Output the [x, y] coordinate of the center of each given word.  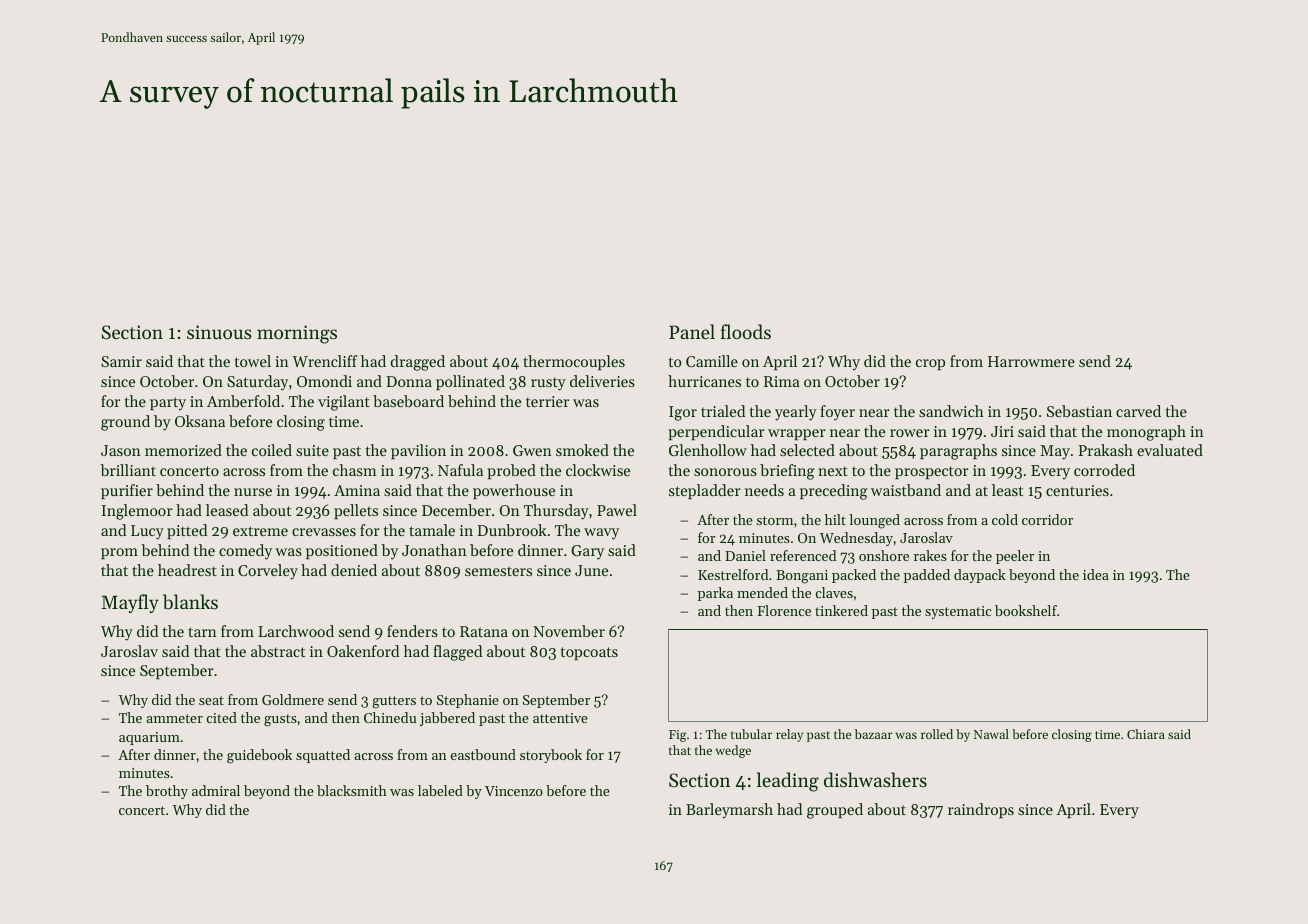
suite [312, 450]
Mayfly [130, 603]
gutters [394, 702]
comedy [245, 552]
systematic [958, 612]
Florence [784, 610]
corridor [1047, 519]
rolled [937, 734]
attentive [560, 718]
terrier [547, 401]
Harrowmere [1031, 361]
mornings [297, 334]
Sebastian [1079, 411]
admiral [216, 790]
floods [746, 331]
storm [775, 520]
